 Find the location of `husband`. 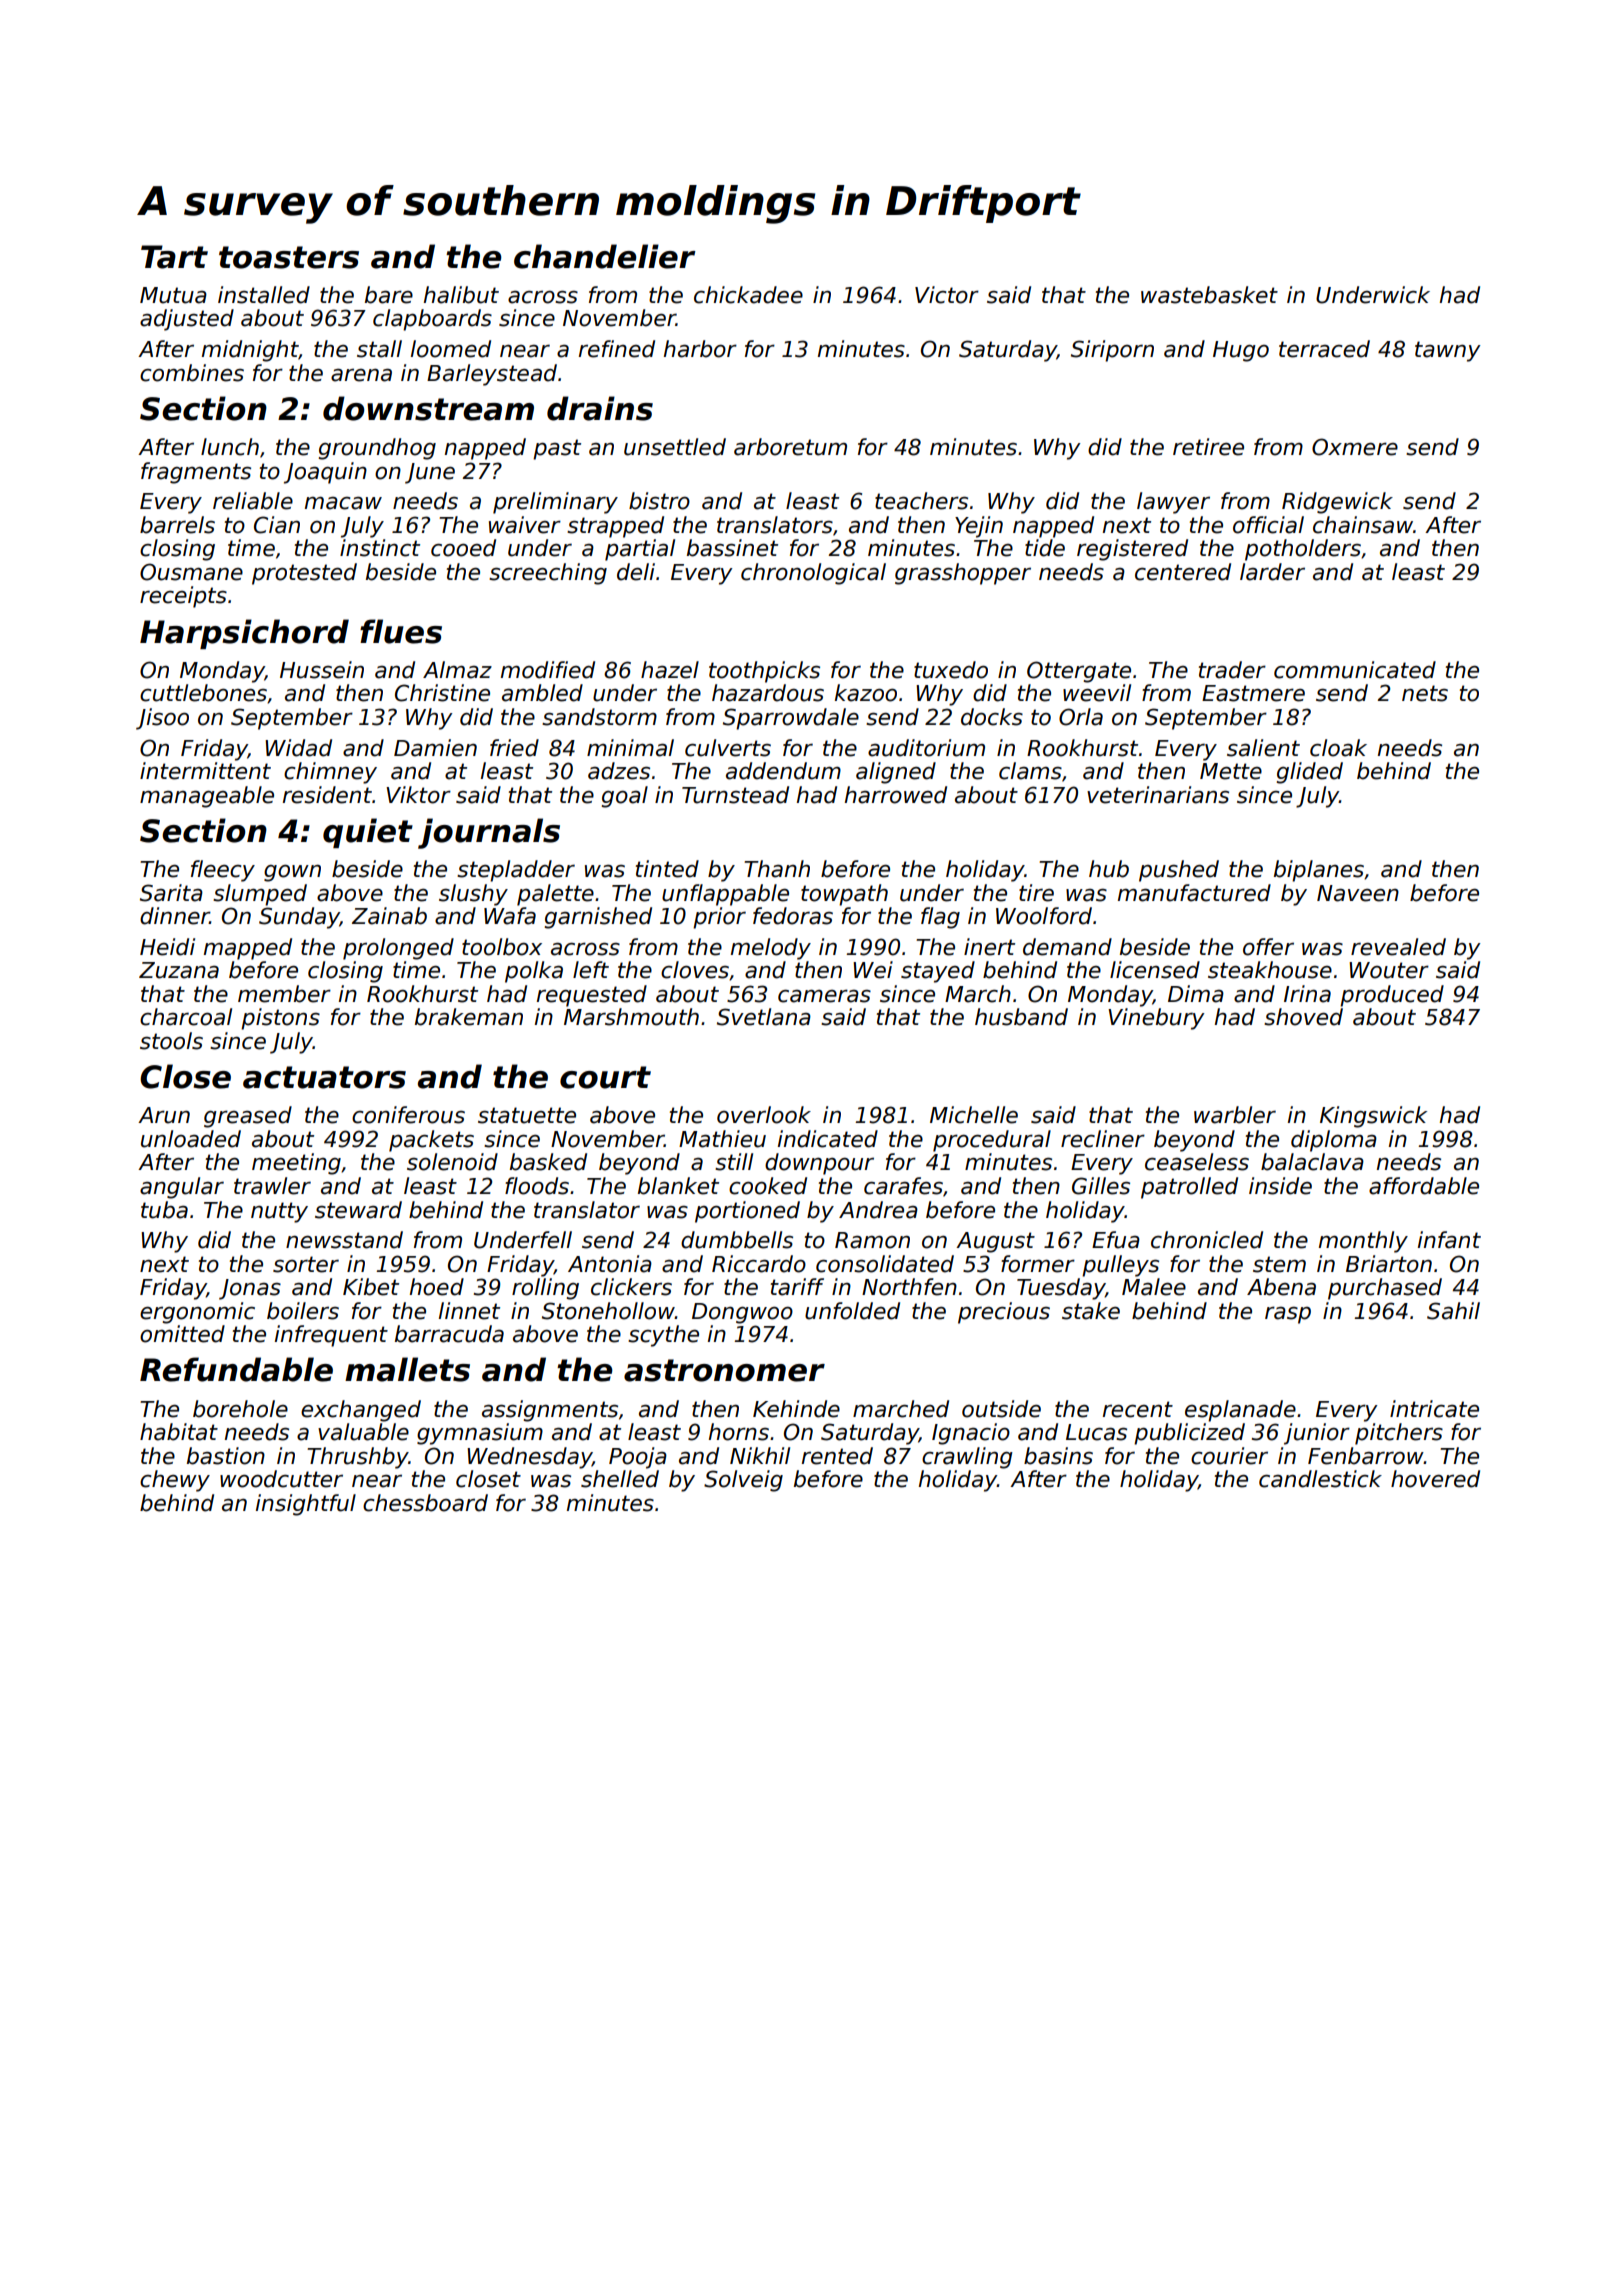

husband is located at coordinates (1021, 1017).
